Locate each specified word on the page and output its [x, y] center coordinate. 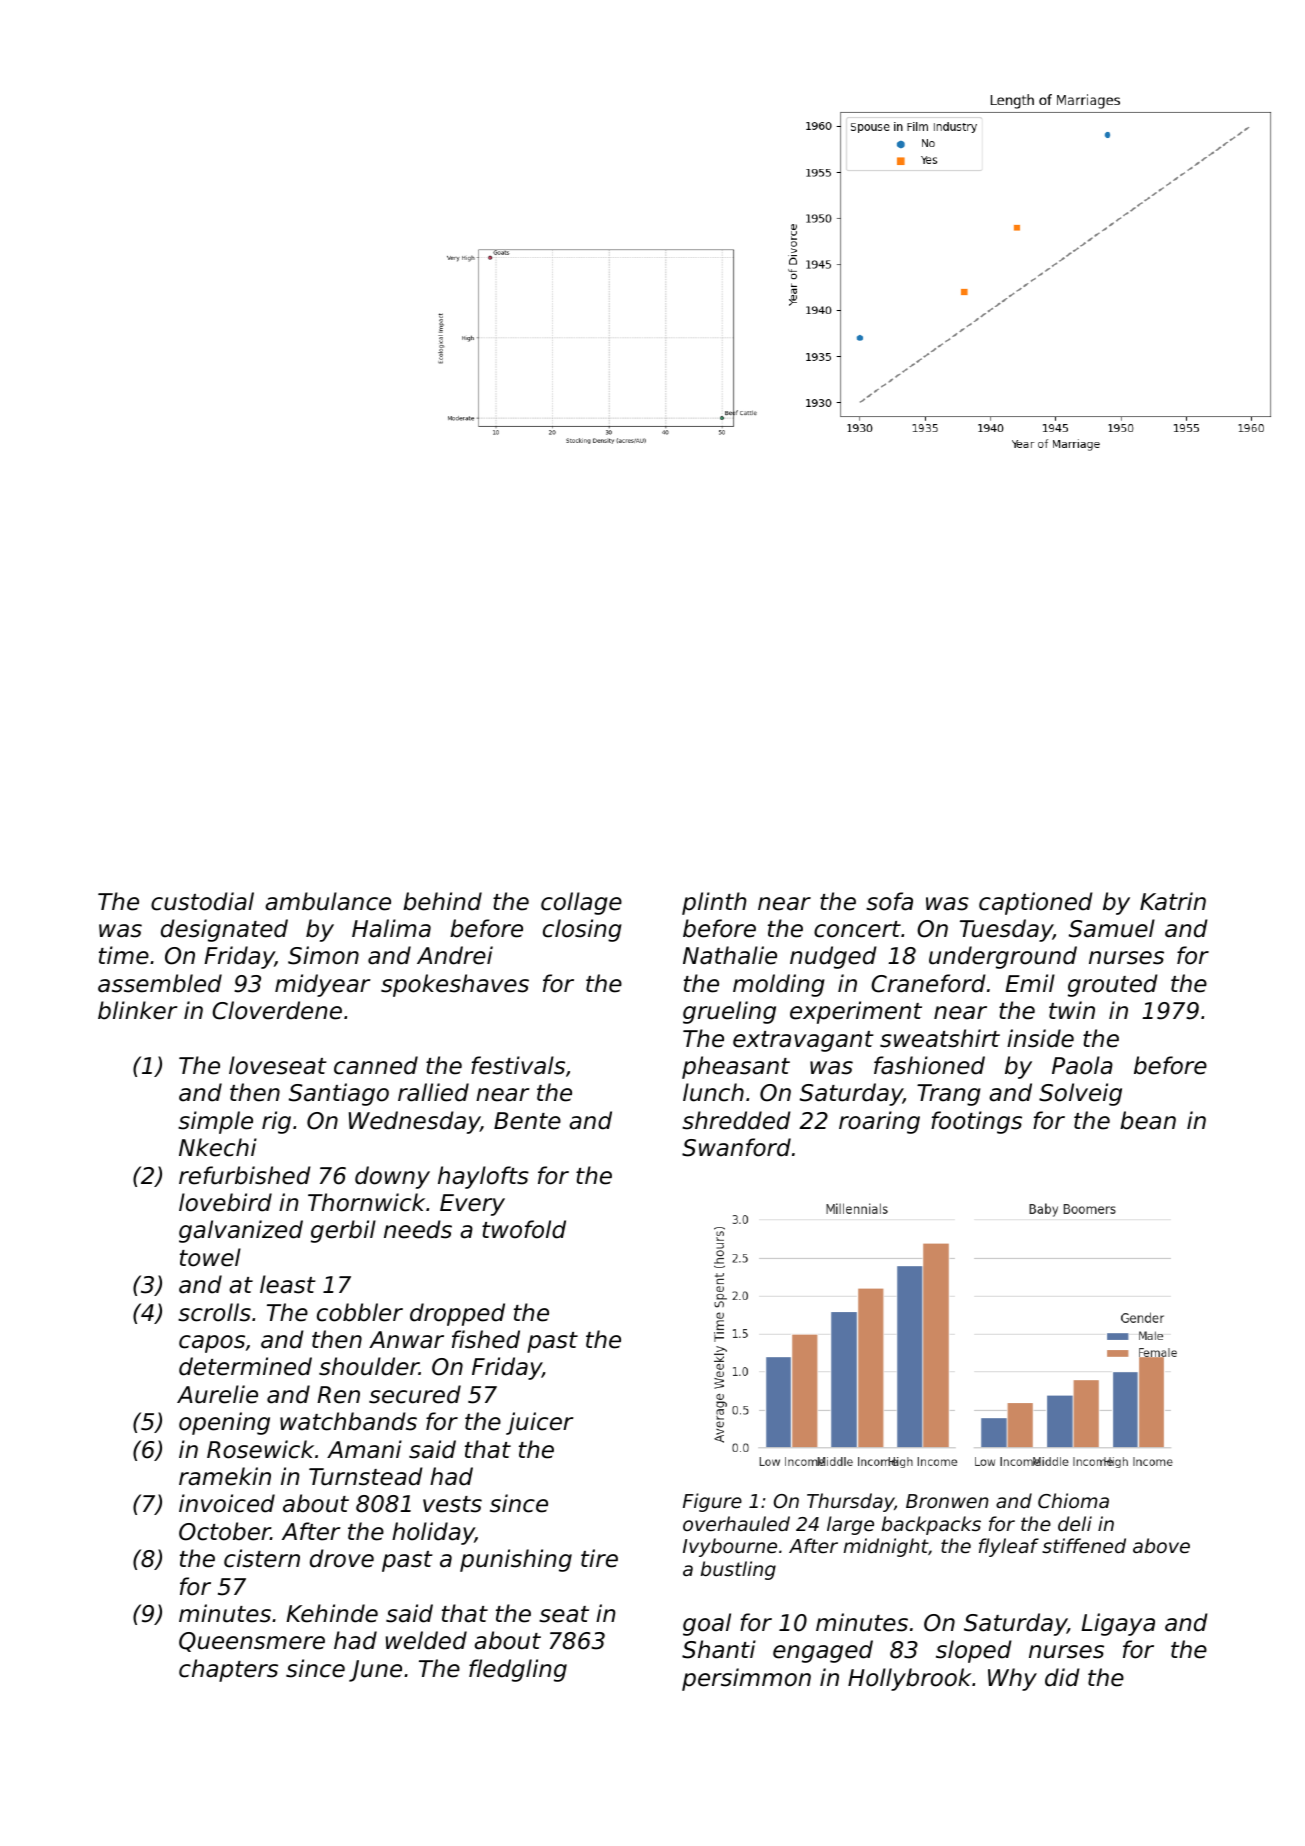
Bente [527, 1121]
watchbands [348, 1421]
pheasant [736, 1067]
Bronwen [947, 1501]
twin [1072, 1010]
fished [486, 1339]
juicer [540, 1423]
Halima [391, 928]
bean [1148, 1120]
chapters [228, 1670]
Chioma [1073, 1500]
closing [582, 930]
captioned [1036, 903]
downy [392, 1177]
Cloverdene [277, 1010]
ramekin [225, 1476]
